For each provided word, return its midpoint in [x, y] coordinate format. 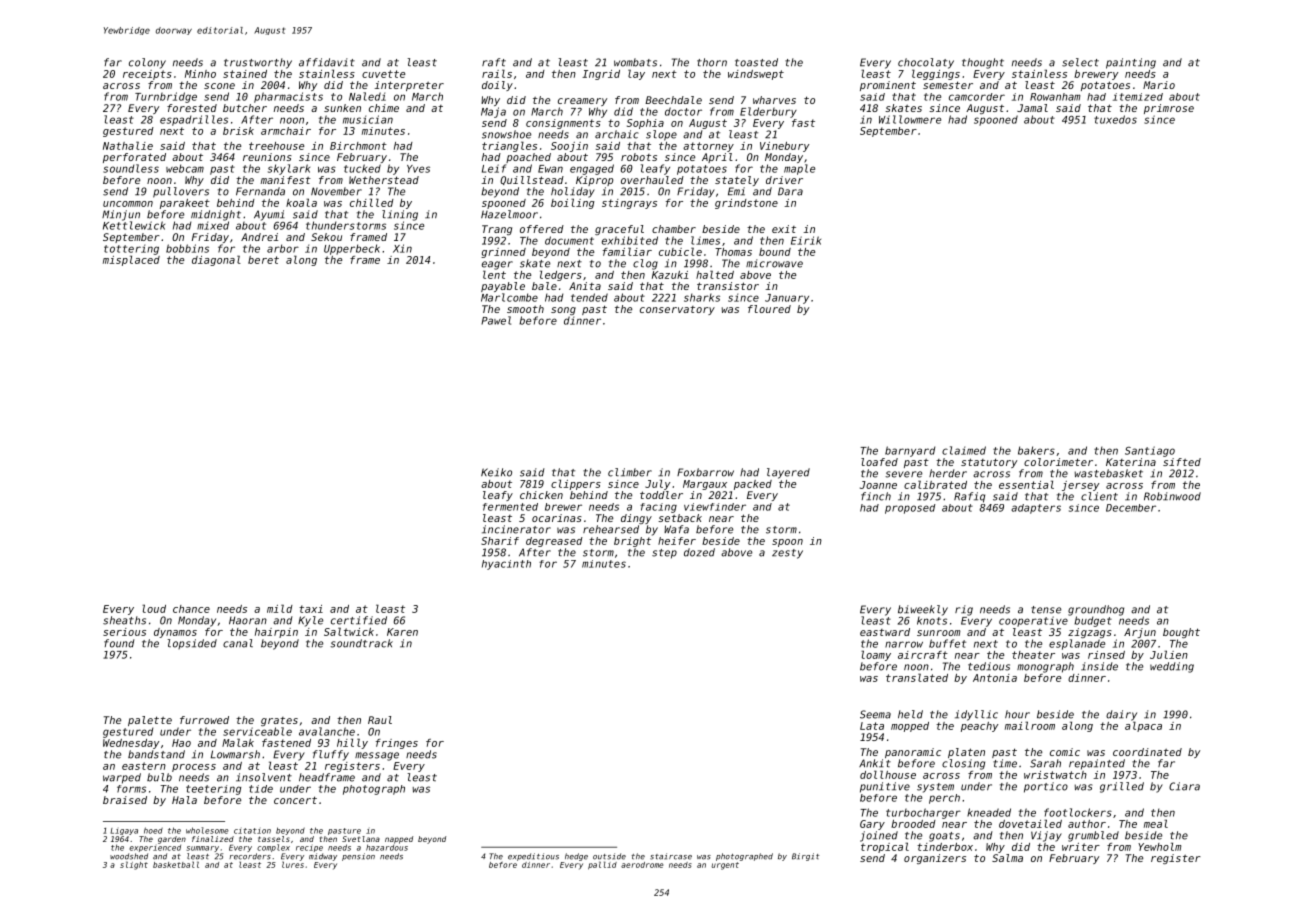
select [1080, 62]
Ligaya [124, 831]
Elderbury [768, 112]
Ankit [875, 763]
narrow [904, 644]
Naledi [367, 96]
